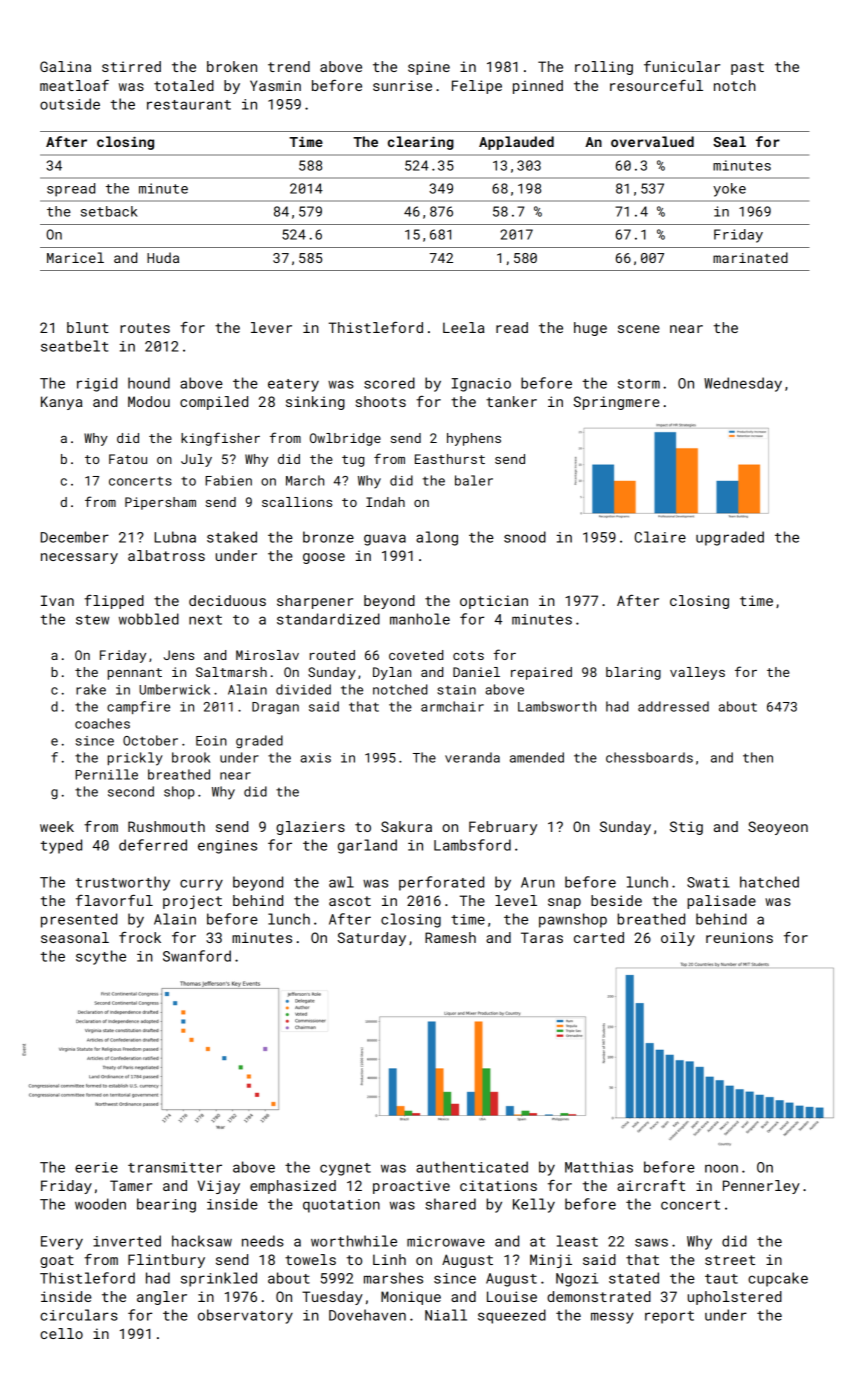  Describe the element at coordinates (214, 403) in the document. I see `compiled` at that location.
